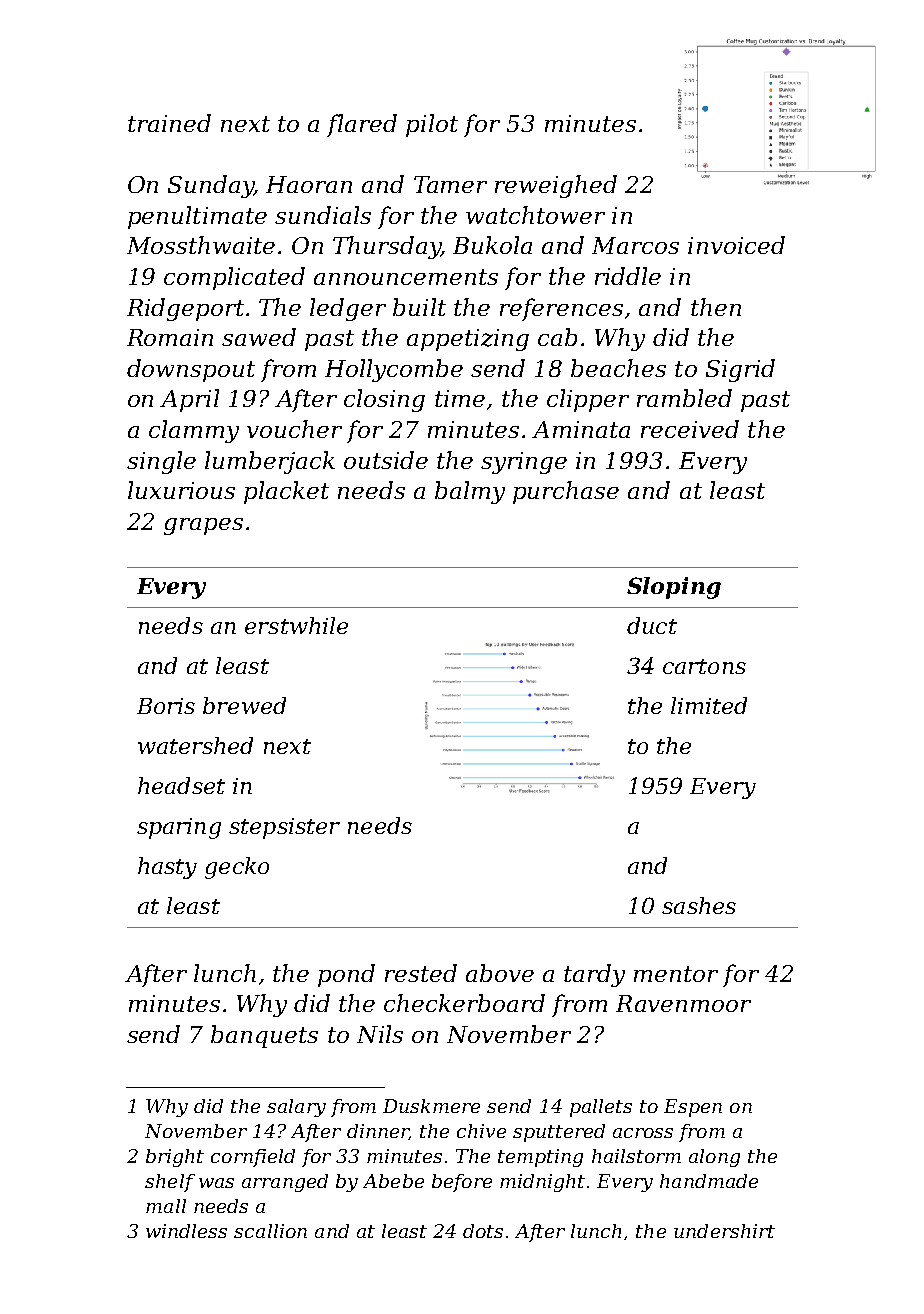  I want to click on hasty, so click(167, 868).
